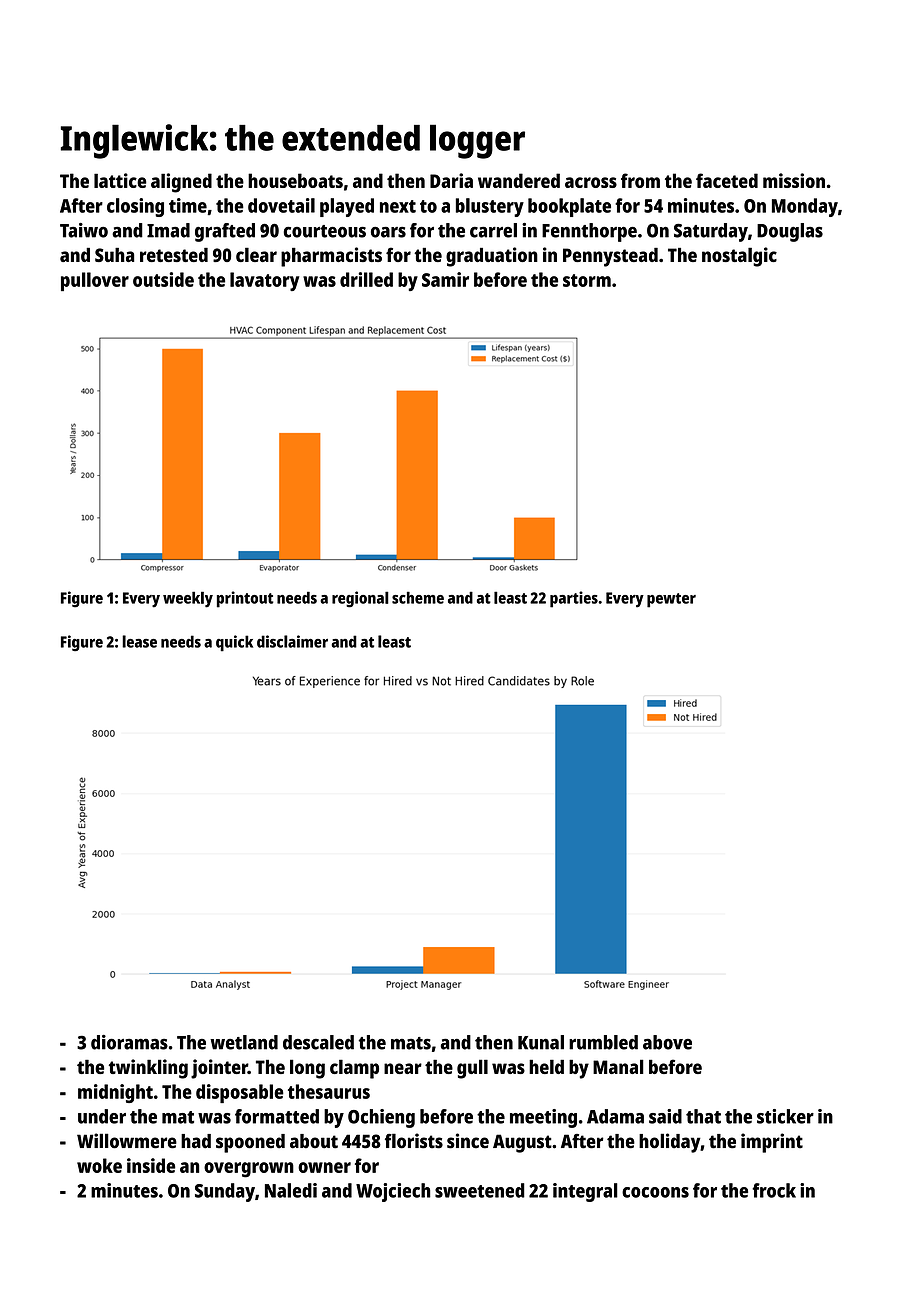  What do you see at coordinates (354, 1069) in the screenshot?
I see `clamp` at bounding box center [354, 1069].
